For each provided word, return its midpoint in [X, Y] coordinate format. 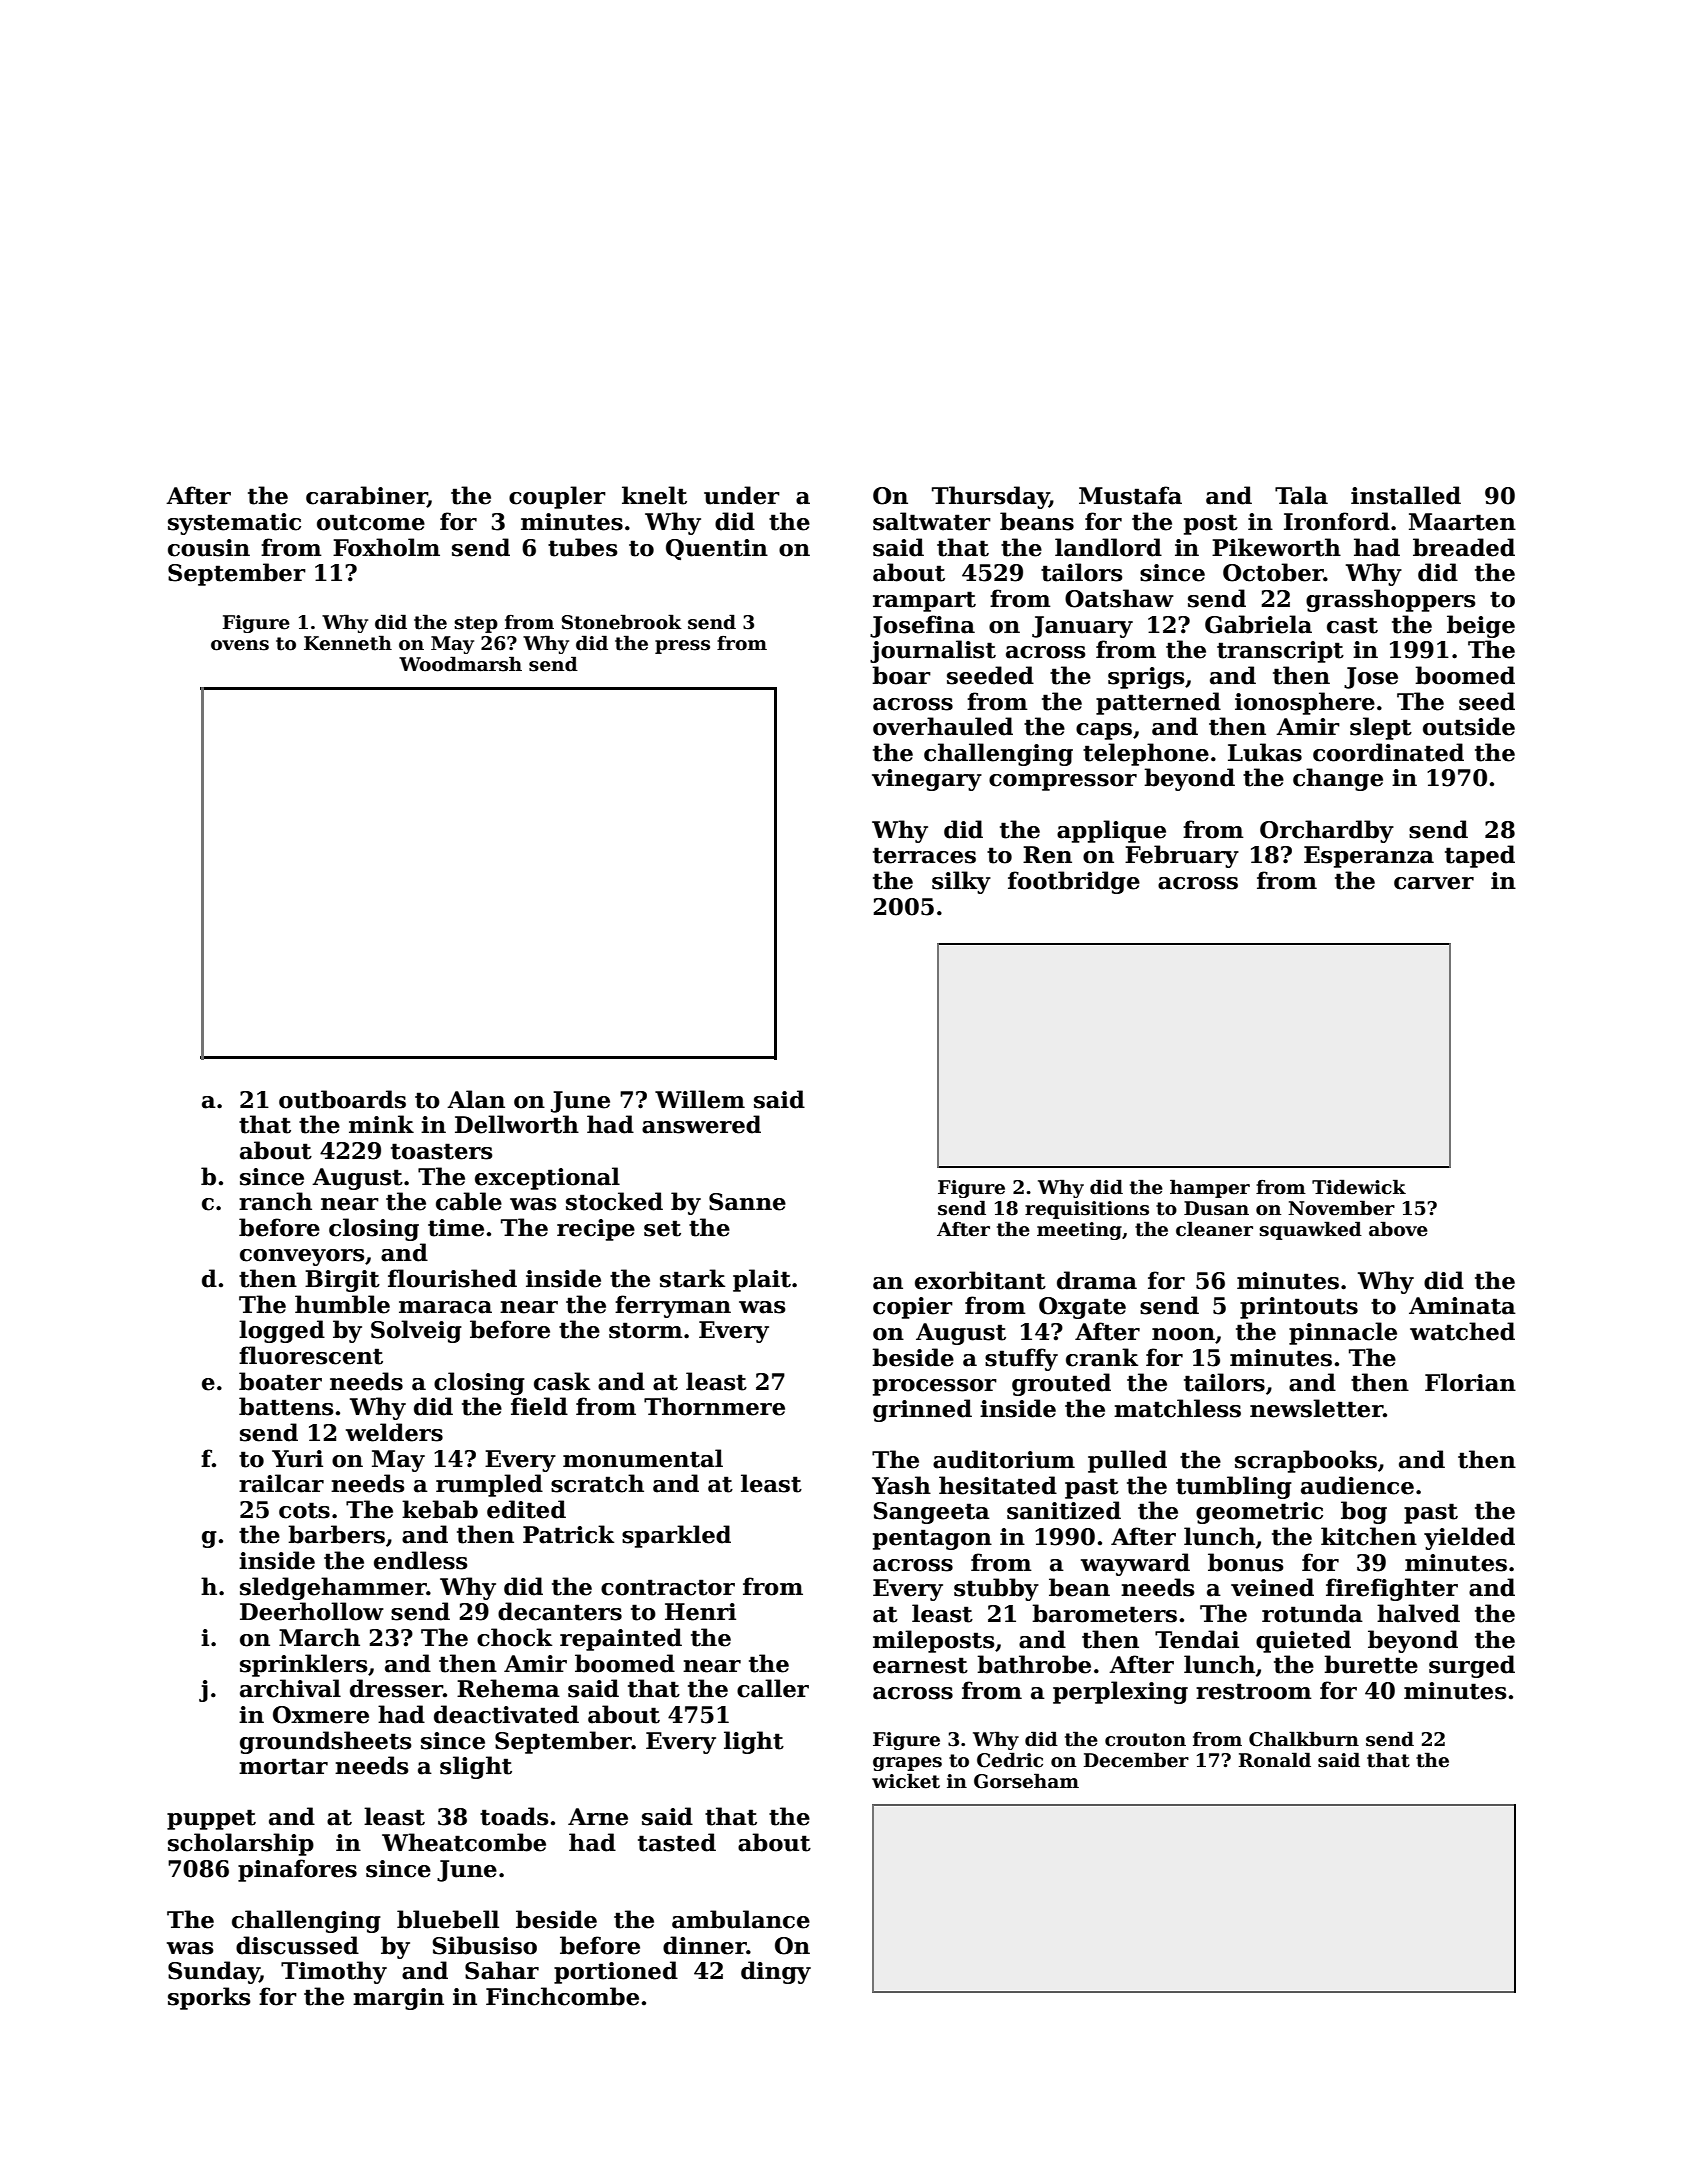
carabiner [366, 496]
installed [1406, 495]
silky [961, 882]
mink [381, 1124]
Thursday [990, 497]
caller [773, 1688]
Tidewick [1359, 1187]
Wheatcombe [464, 1842]
